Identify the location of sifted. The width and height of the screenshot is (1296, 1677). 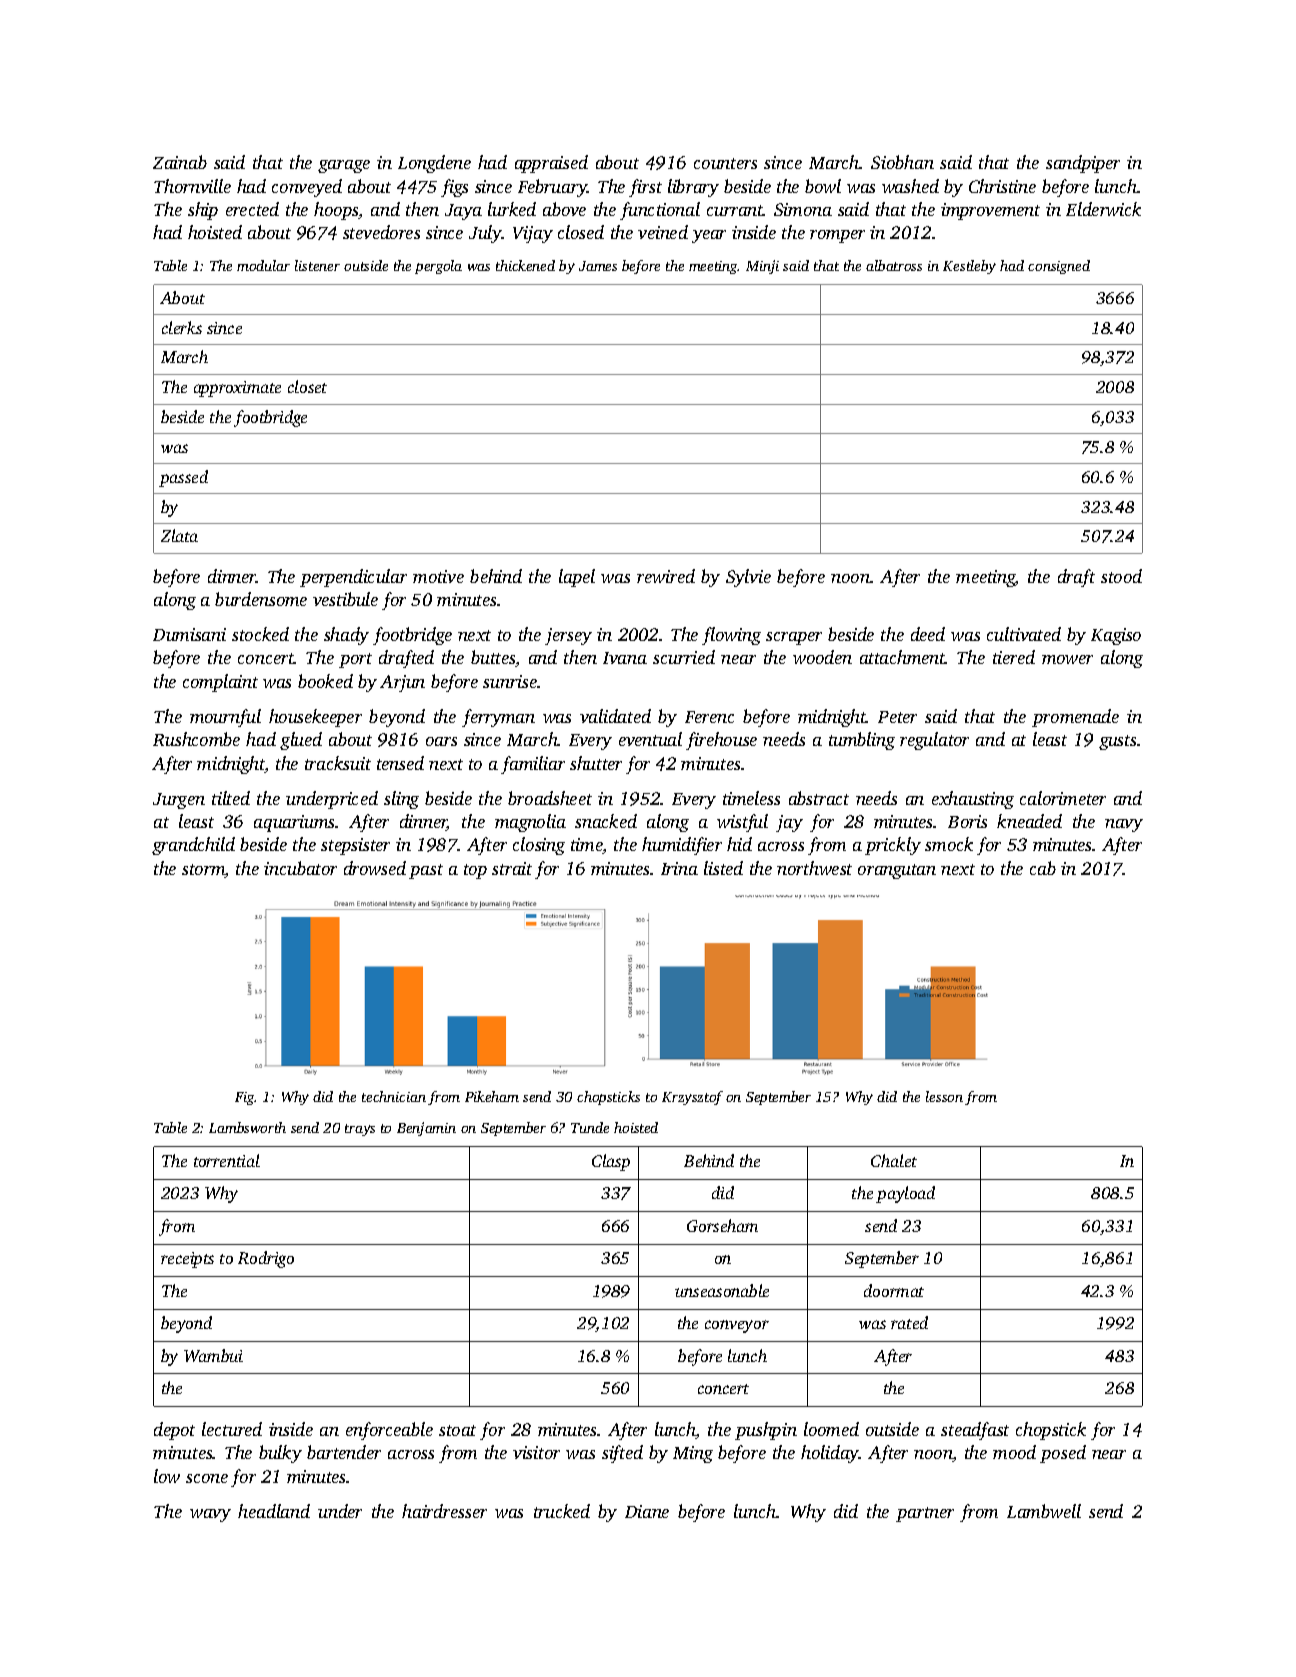
(622, 1454).
